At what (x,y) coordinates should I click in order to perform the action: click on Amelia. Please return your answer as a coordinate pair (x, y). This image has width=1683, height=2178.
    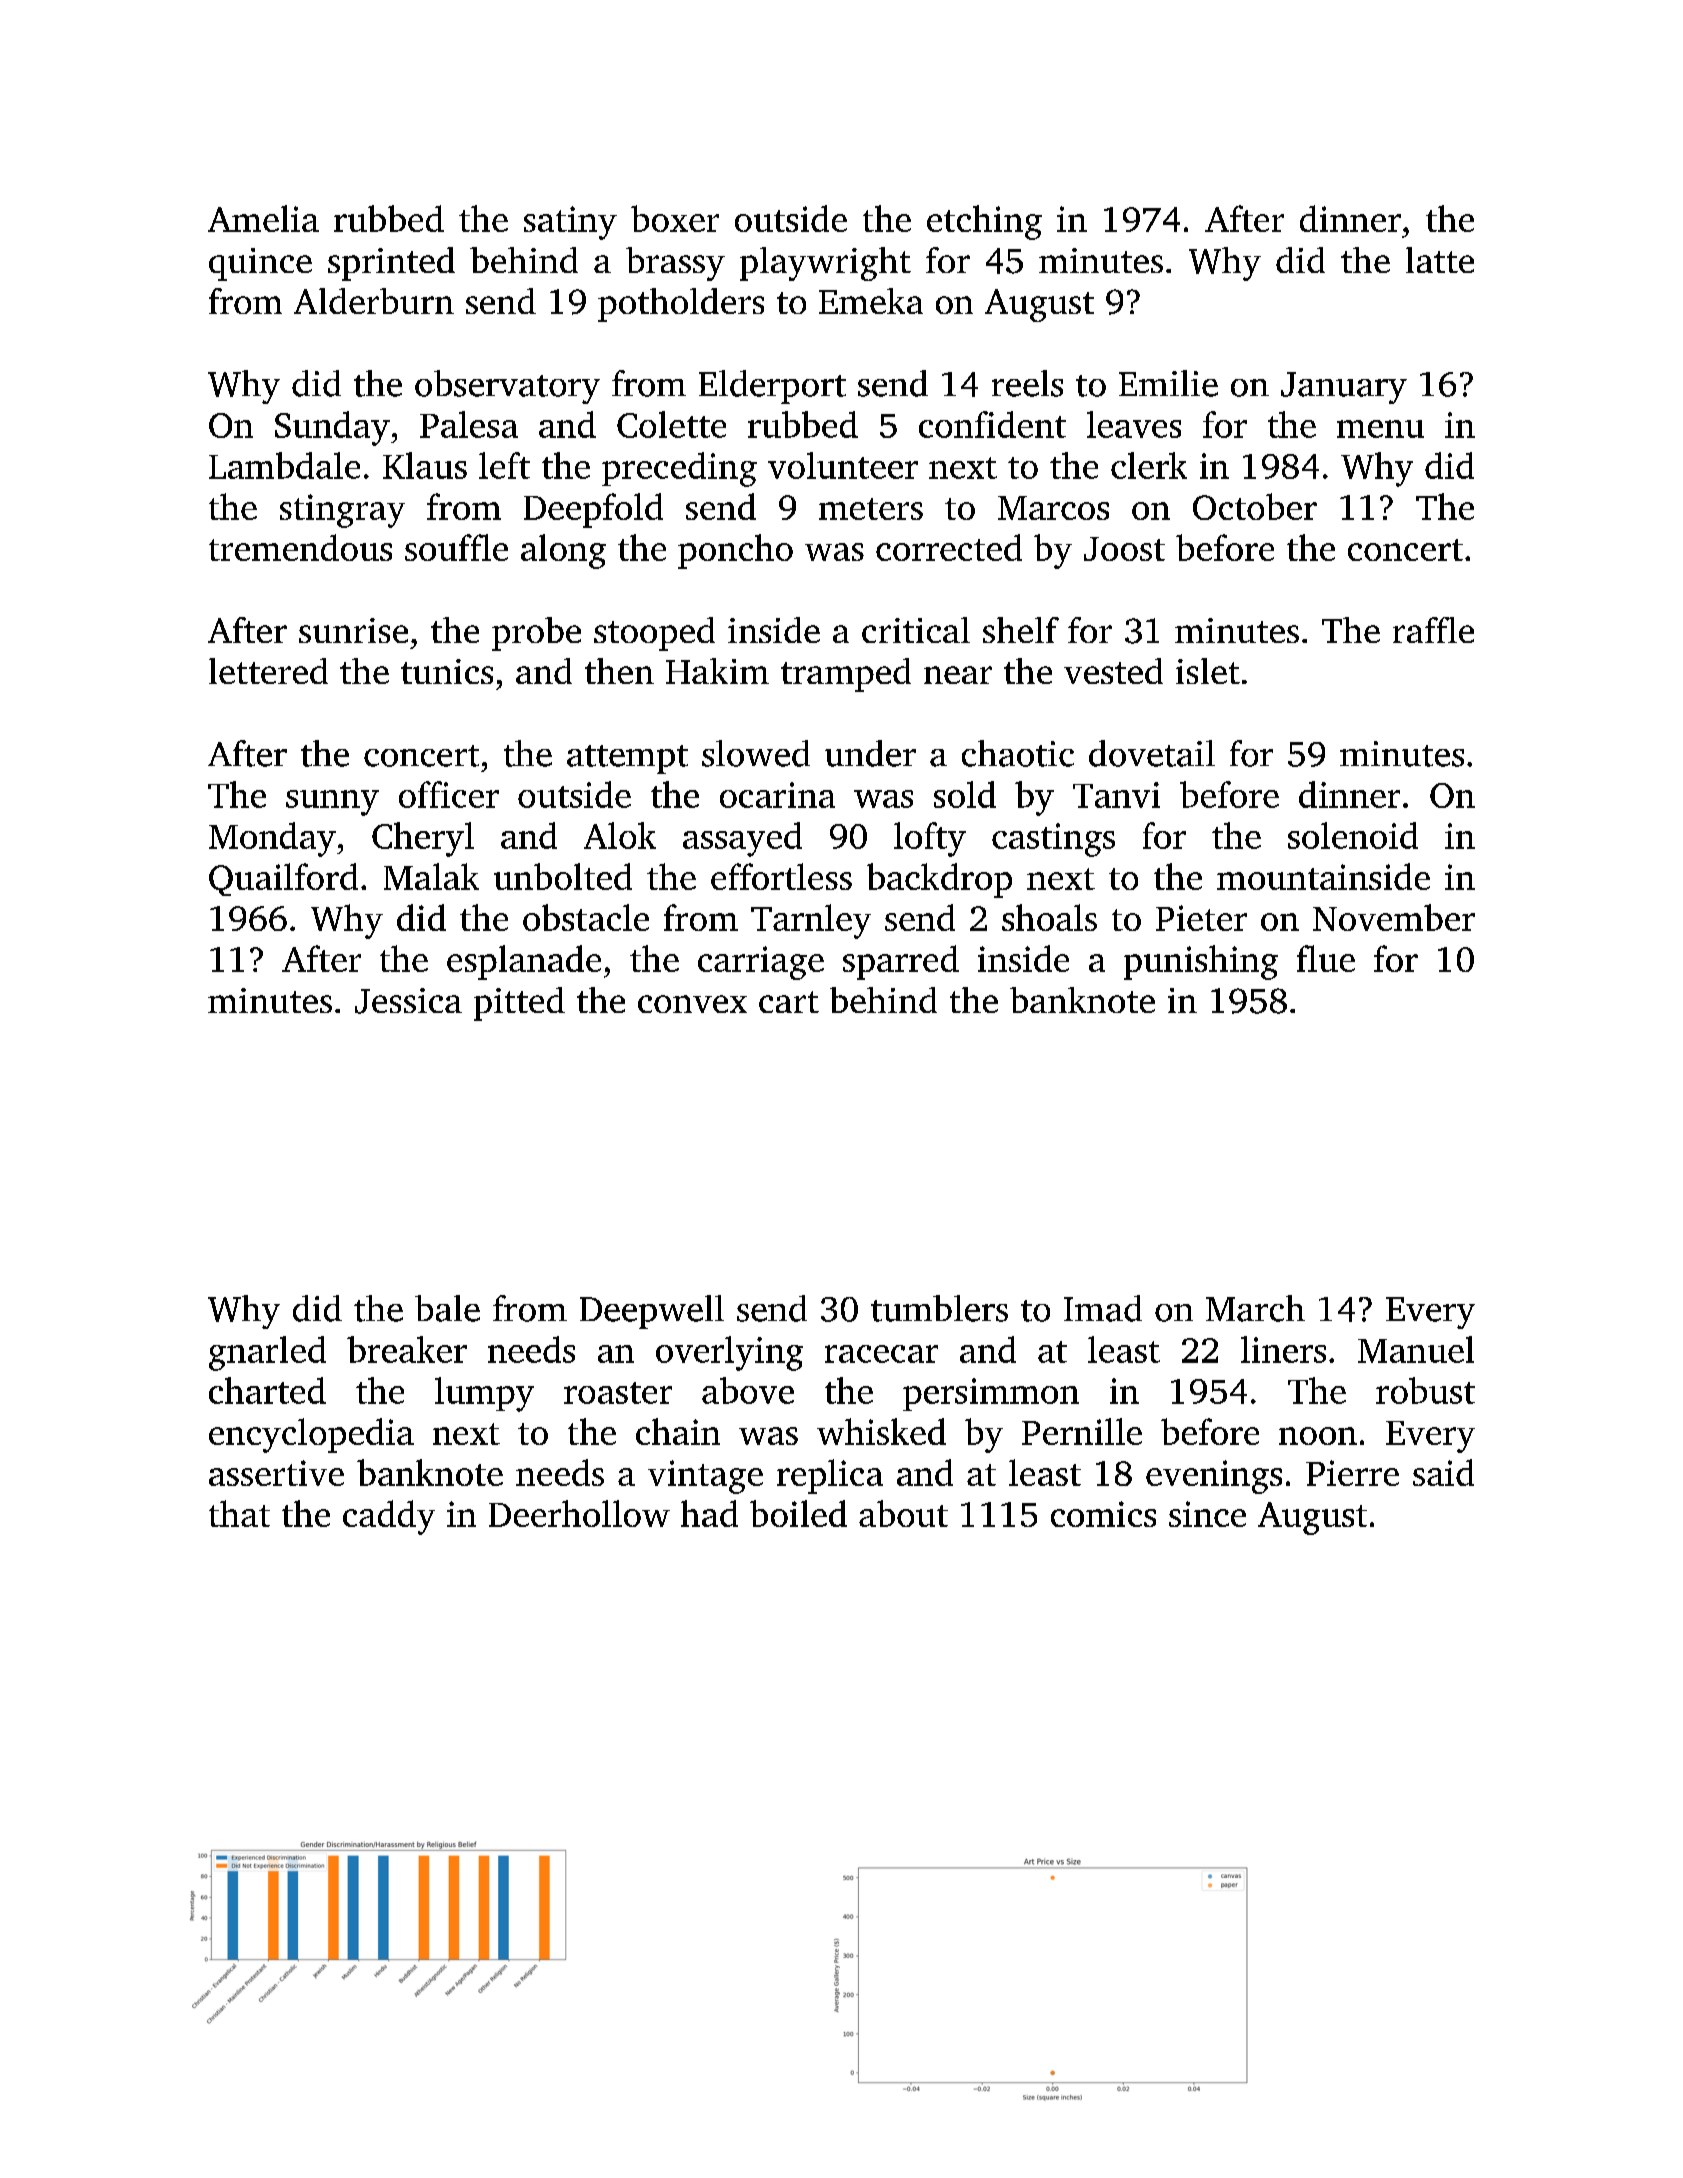
    Looking at the image, I should click on (263, 218).
